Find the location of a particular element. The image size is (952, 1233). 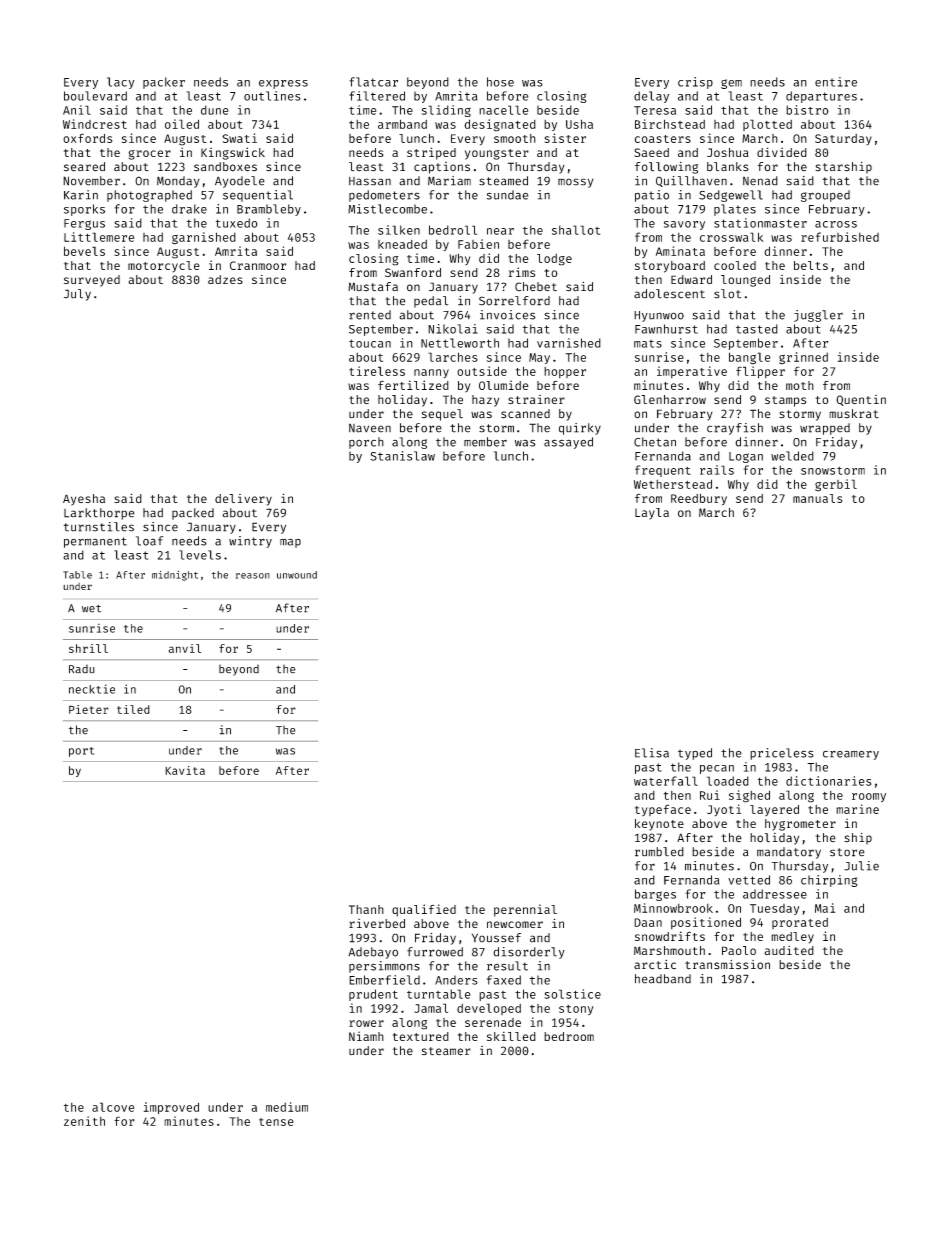

Reedbury is located at coordinates (699, 500).
